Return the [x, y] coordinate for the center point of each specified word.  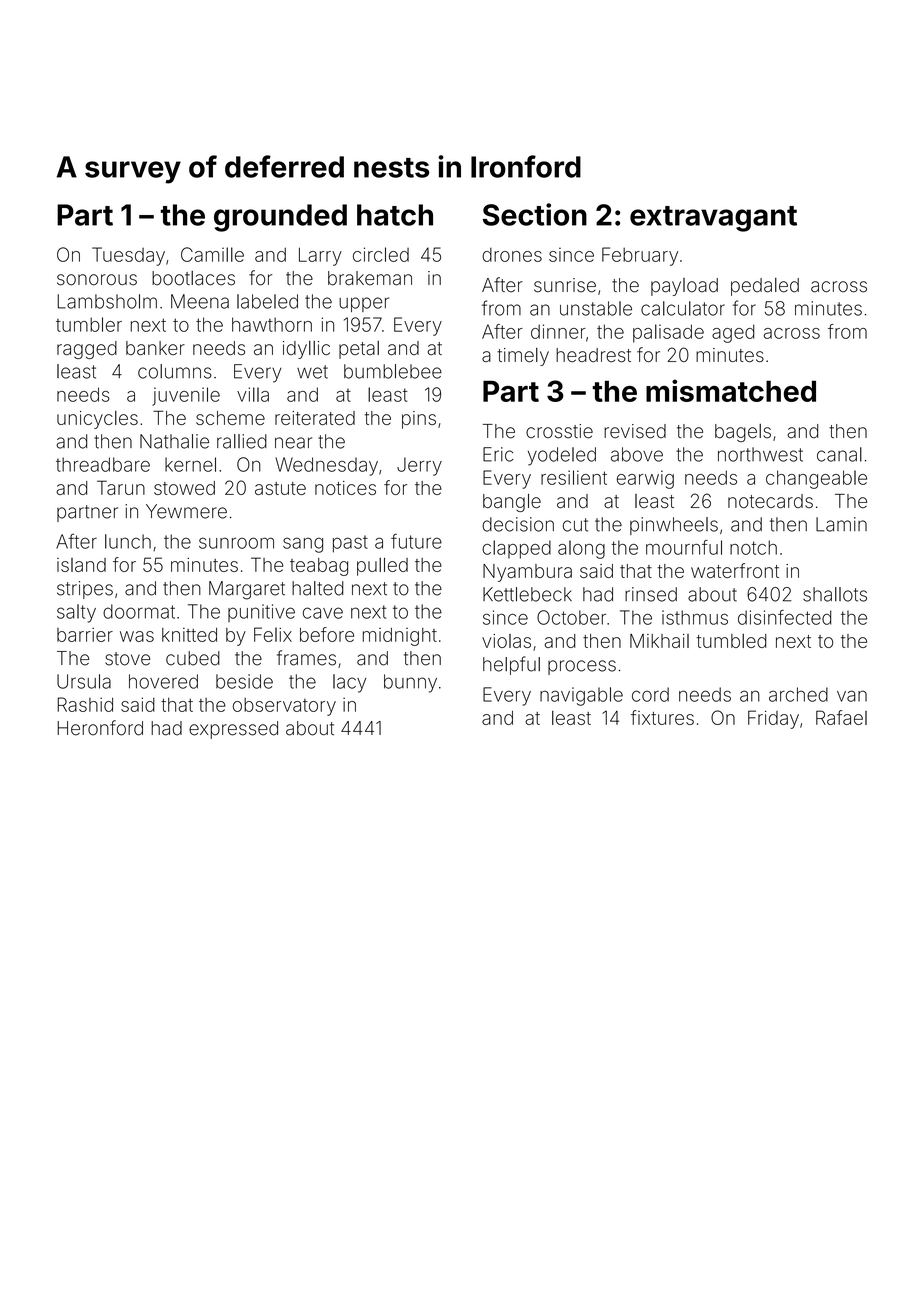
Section [535, 214]
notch [753, 547]
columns [175, 371]
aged [733, 333]
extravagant [713, 219]
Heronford [100, 728]
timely [523, 357]
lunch [128, 541]
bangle [512, 503]
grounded [280, 218]
